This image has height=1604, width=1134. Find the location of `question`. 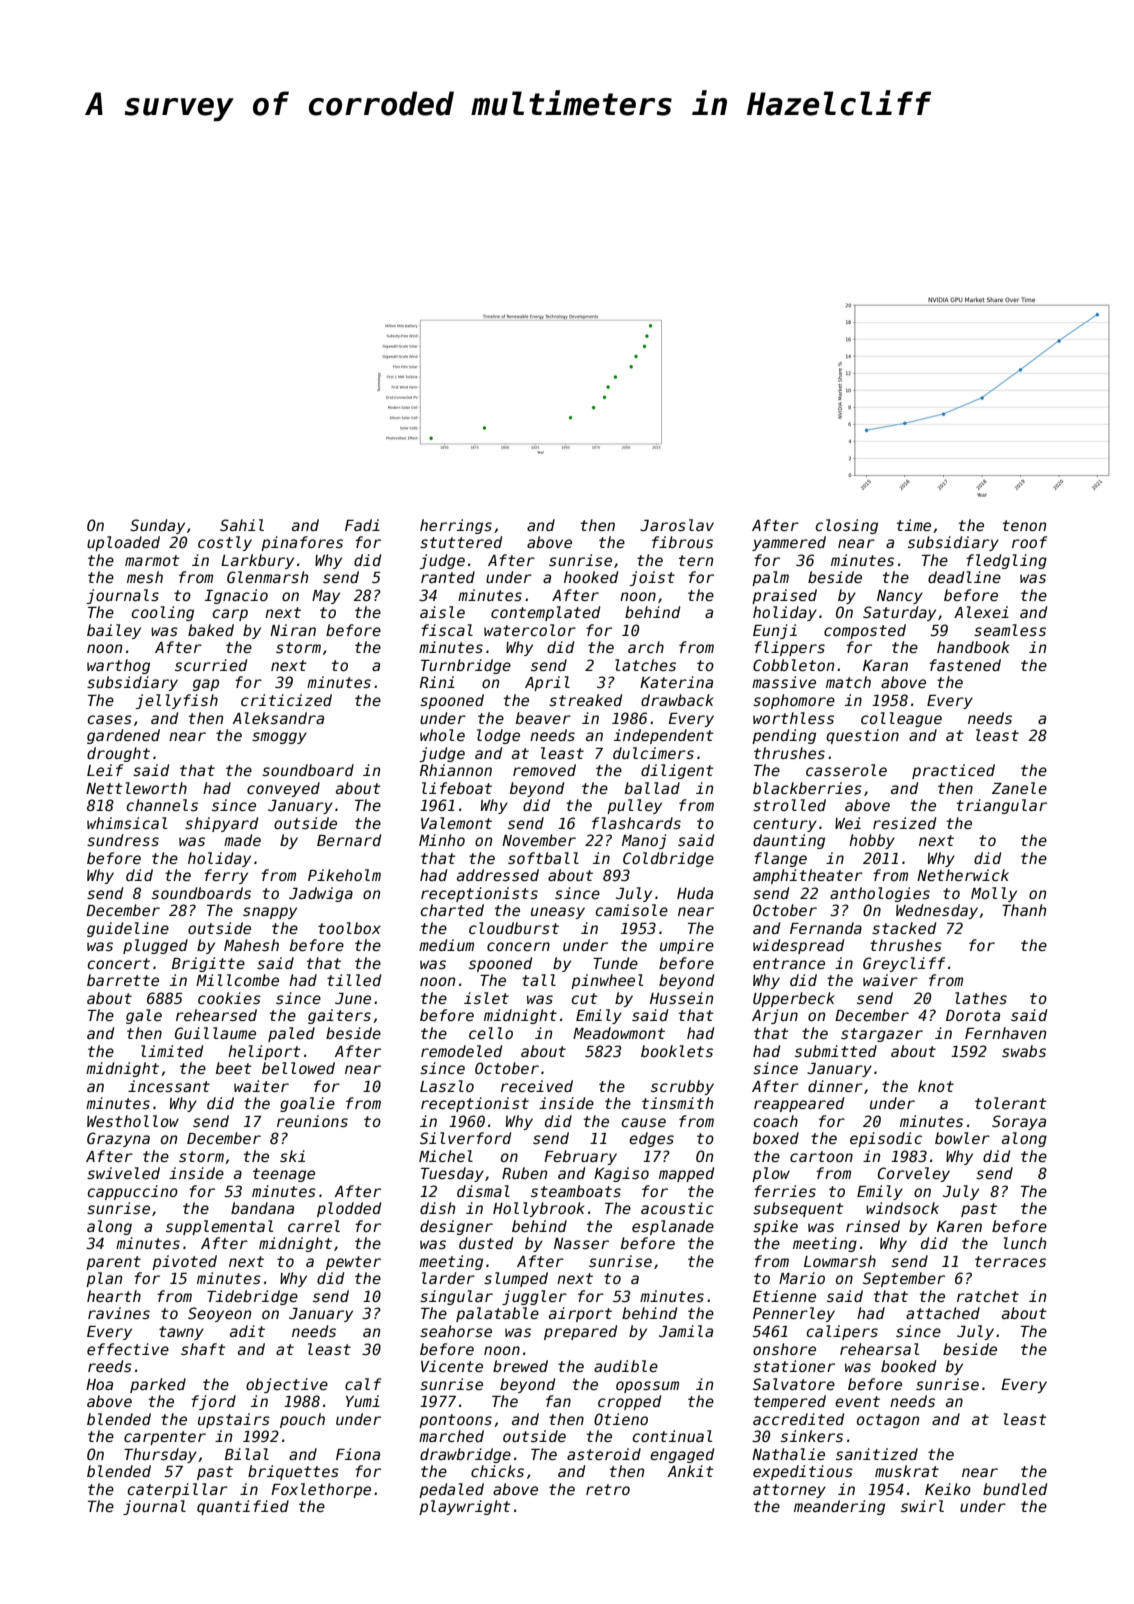

question is located at coordinates (862, 736).
